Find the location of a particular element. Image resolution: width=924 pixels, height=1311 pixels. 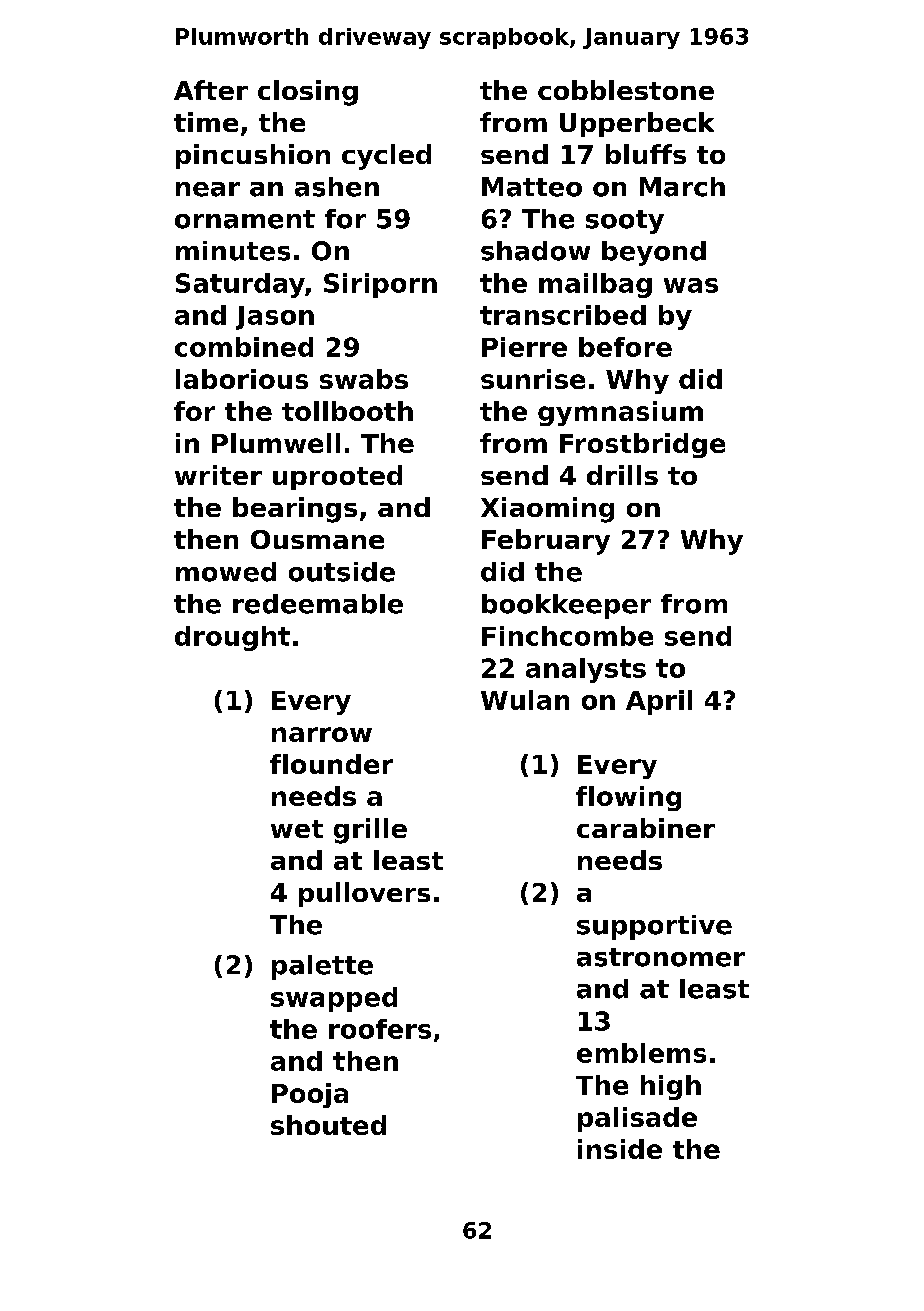

cycled is located at coordinates (386, 157).
